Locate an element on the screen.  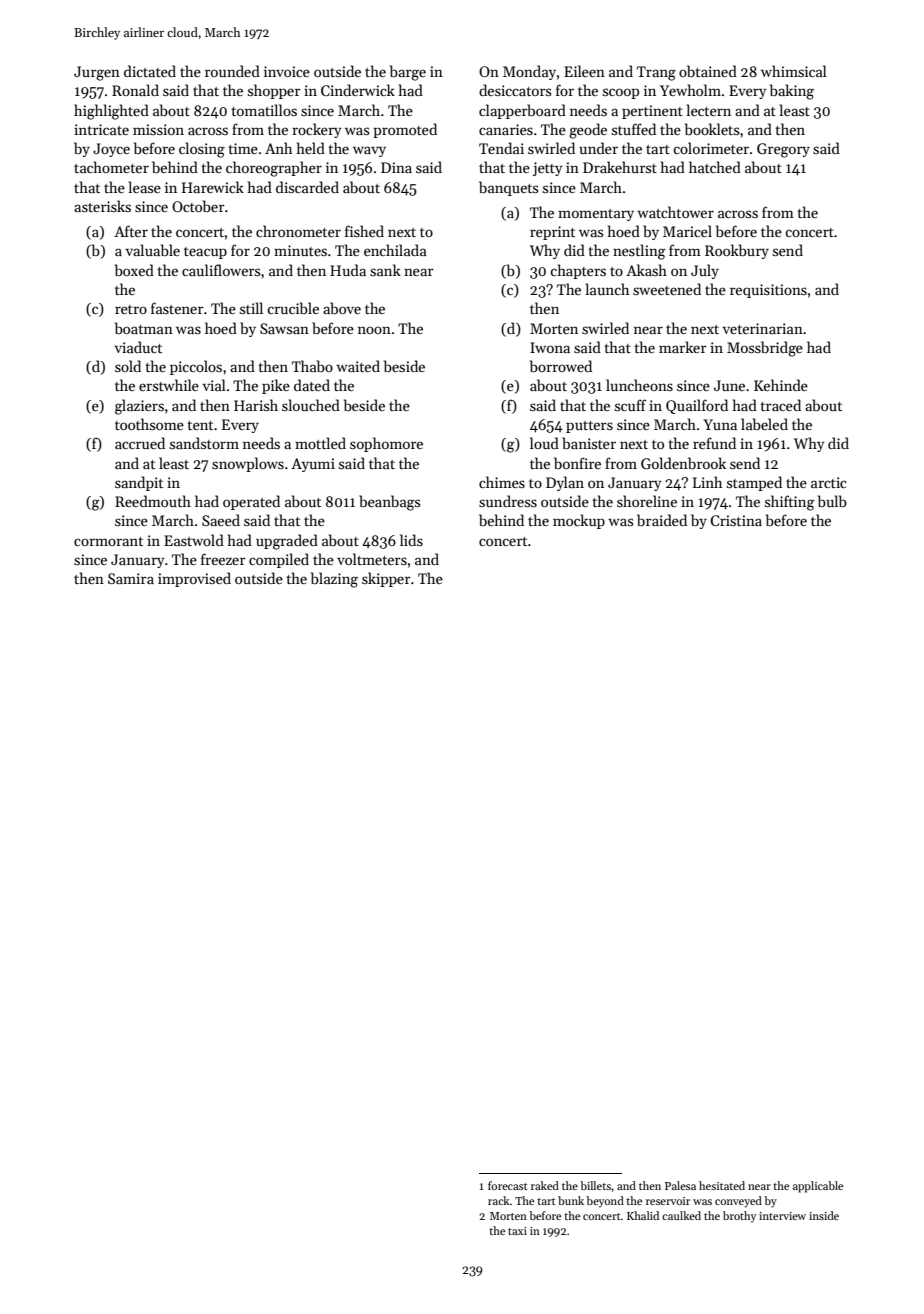
rack is located at coordinates (499, 1200).
